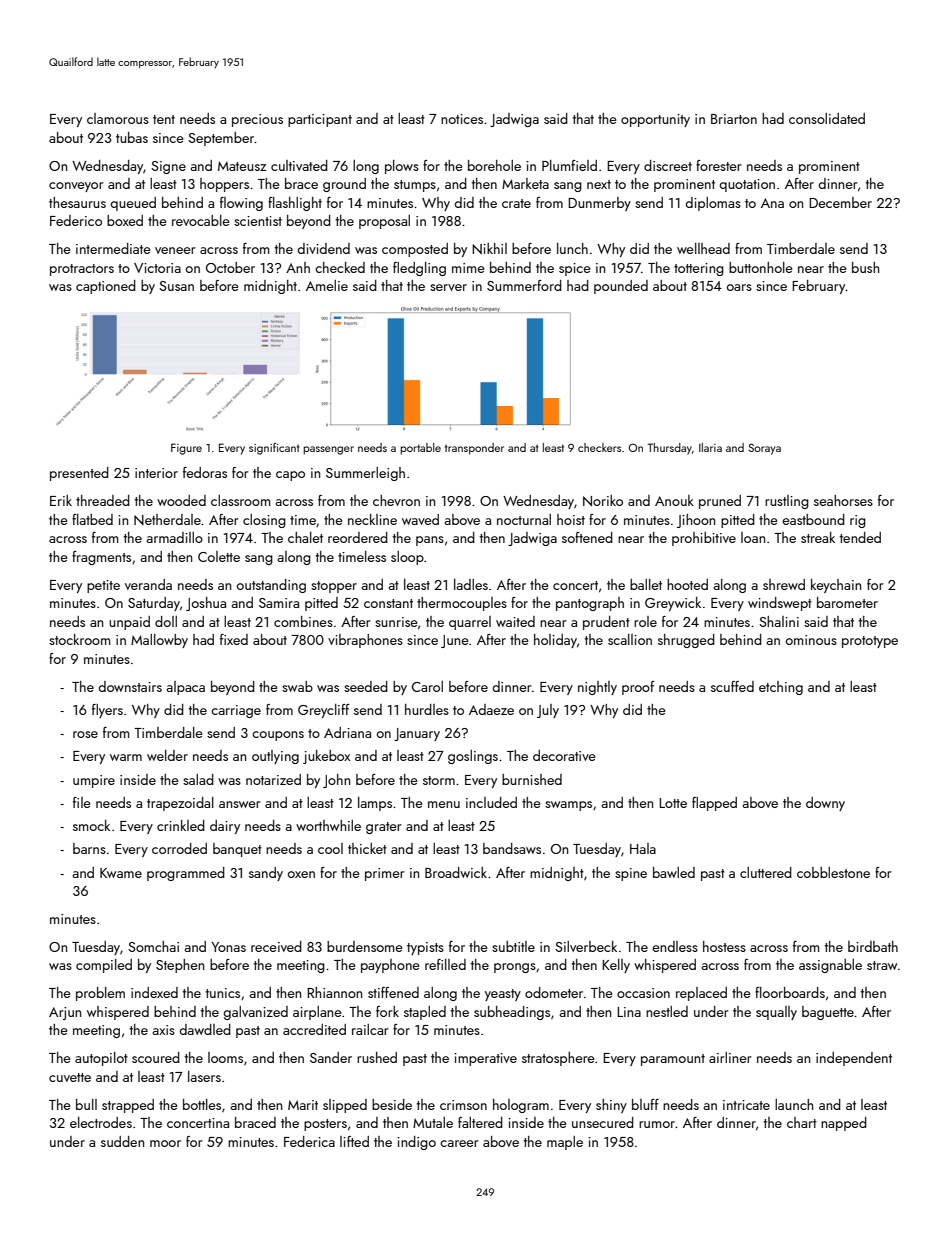 This screenshot has width=952, height=1233. I want to click on buttonhole, so click(761, 267).
